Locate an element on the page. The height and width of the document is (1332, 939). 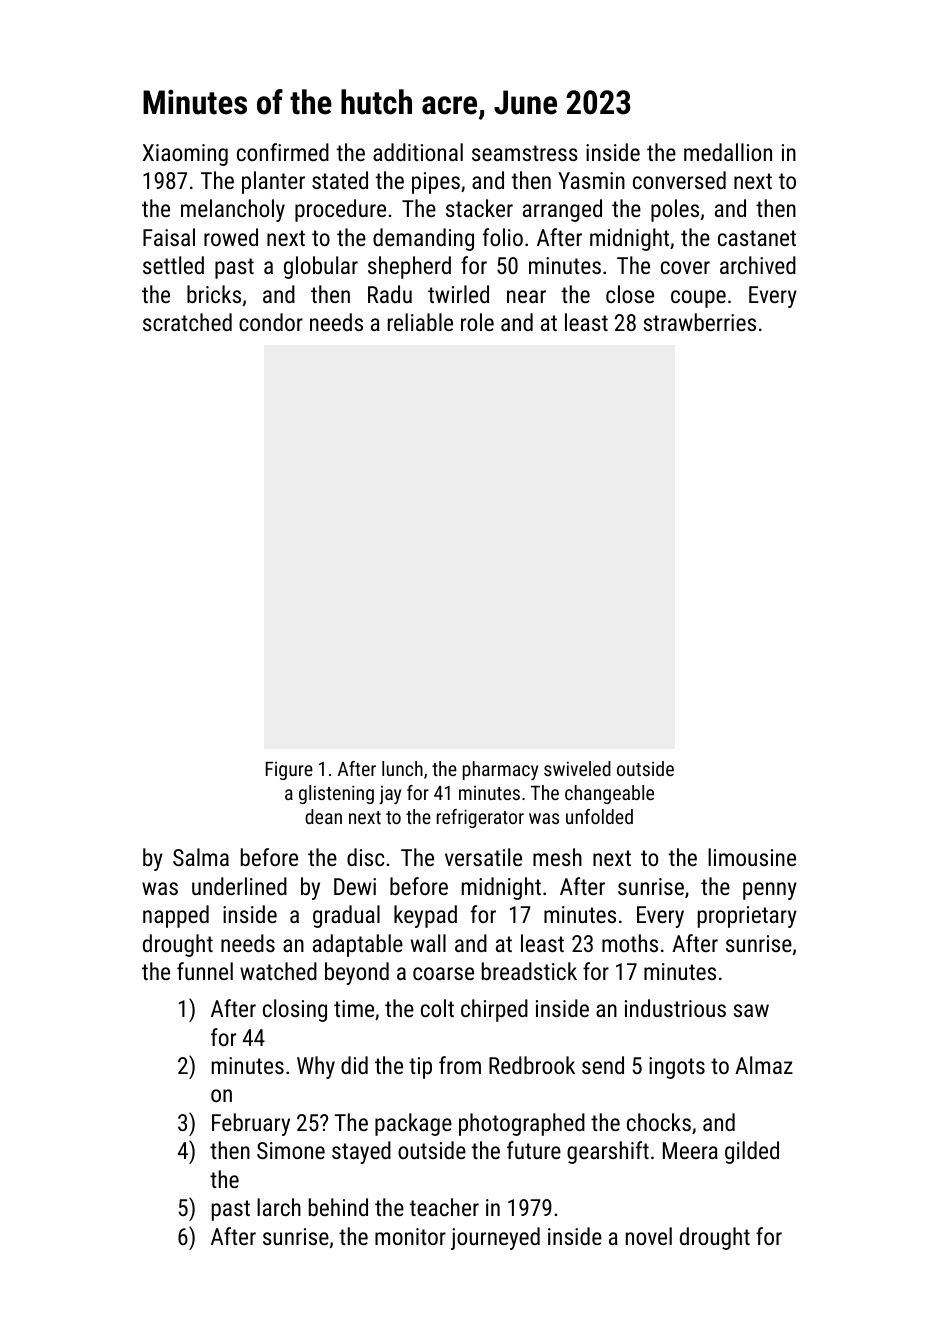
Faisal is located at coordinates (169, 237).
